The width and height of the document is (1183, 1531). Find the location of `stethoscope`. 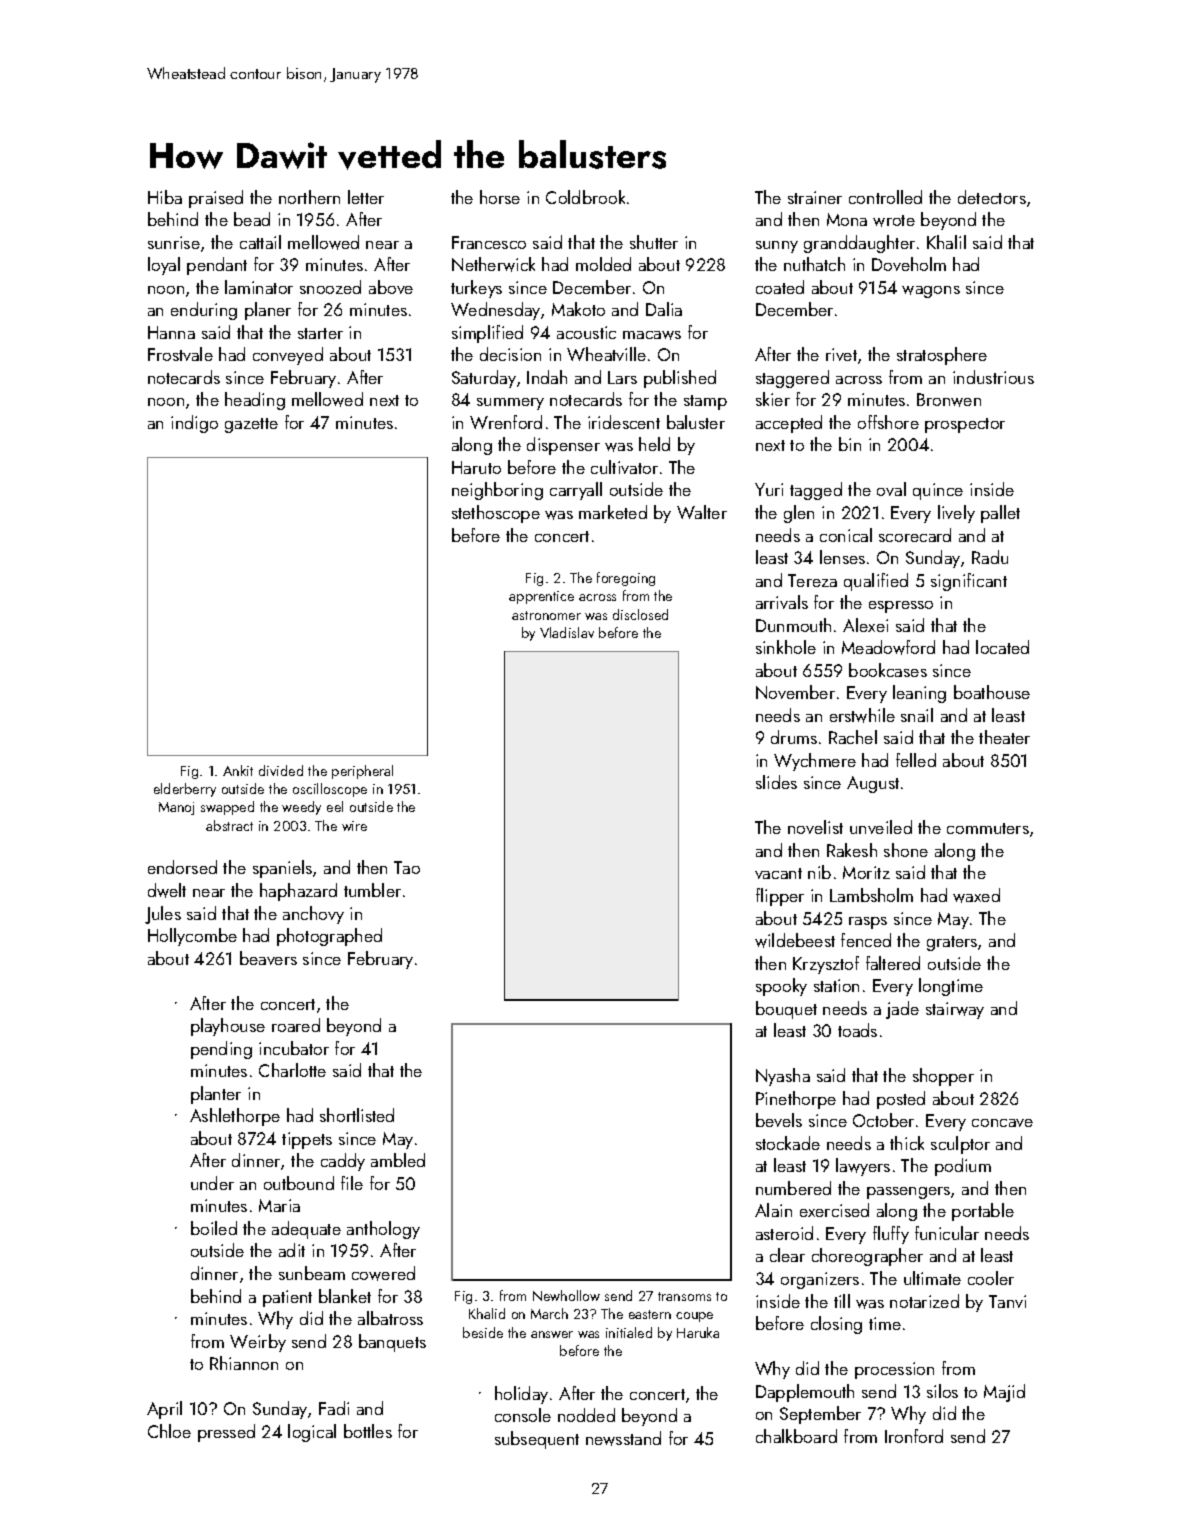

stethoscope is located at coordinates (496, 514).
